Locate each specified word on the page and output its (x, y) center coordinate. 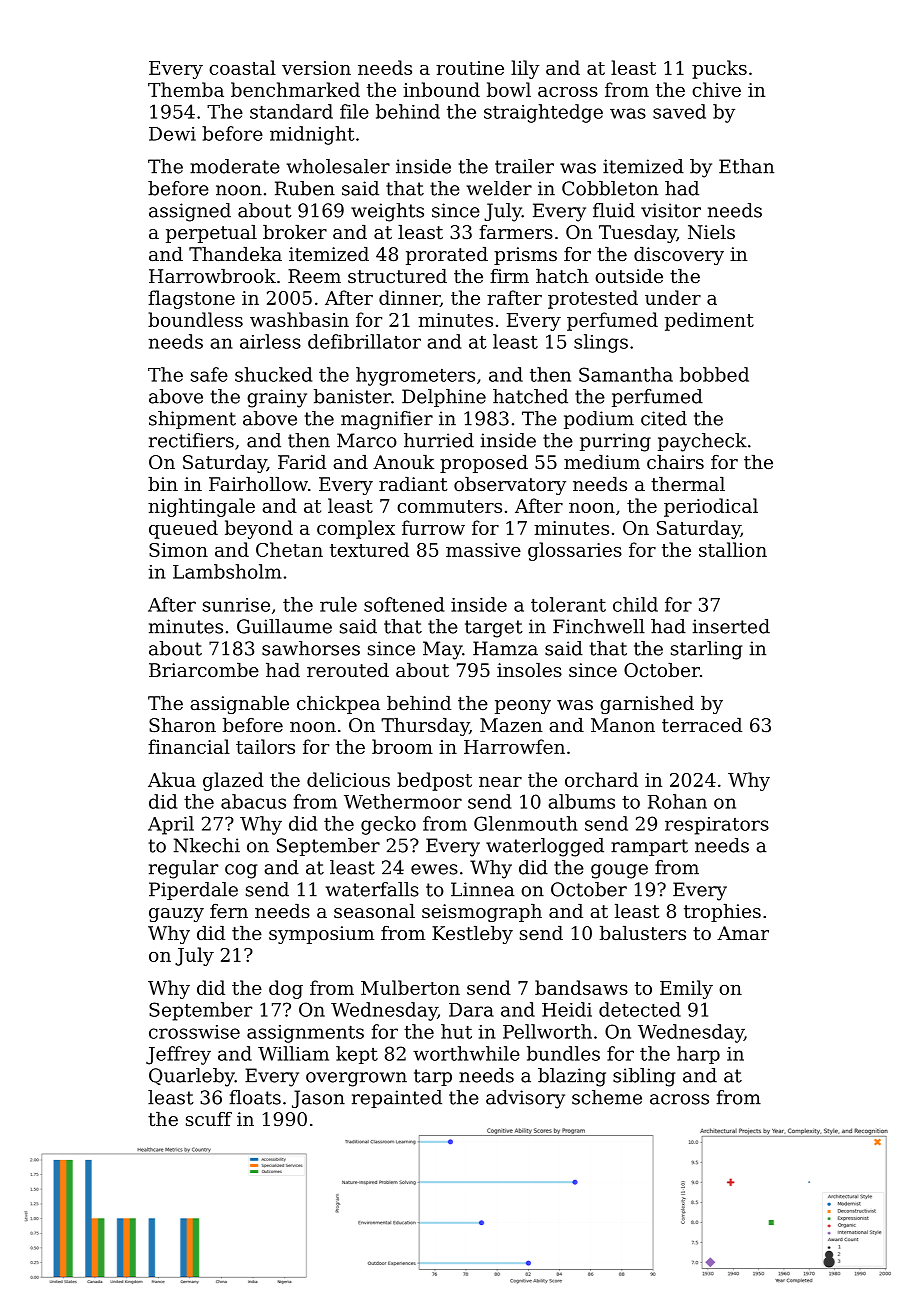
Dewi (172, 134)
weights (387, 212)
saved (679, 111)
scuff (209, 1119)
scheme (607, 1097)
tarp (433, 1077)
